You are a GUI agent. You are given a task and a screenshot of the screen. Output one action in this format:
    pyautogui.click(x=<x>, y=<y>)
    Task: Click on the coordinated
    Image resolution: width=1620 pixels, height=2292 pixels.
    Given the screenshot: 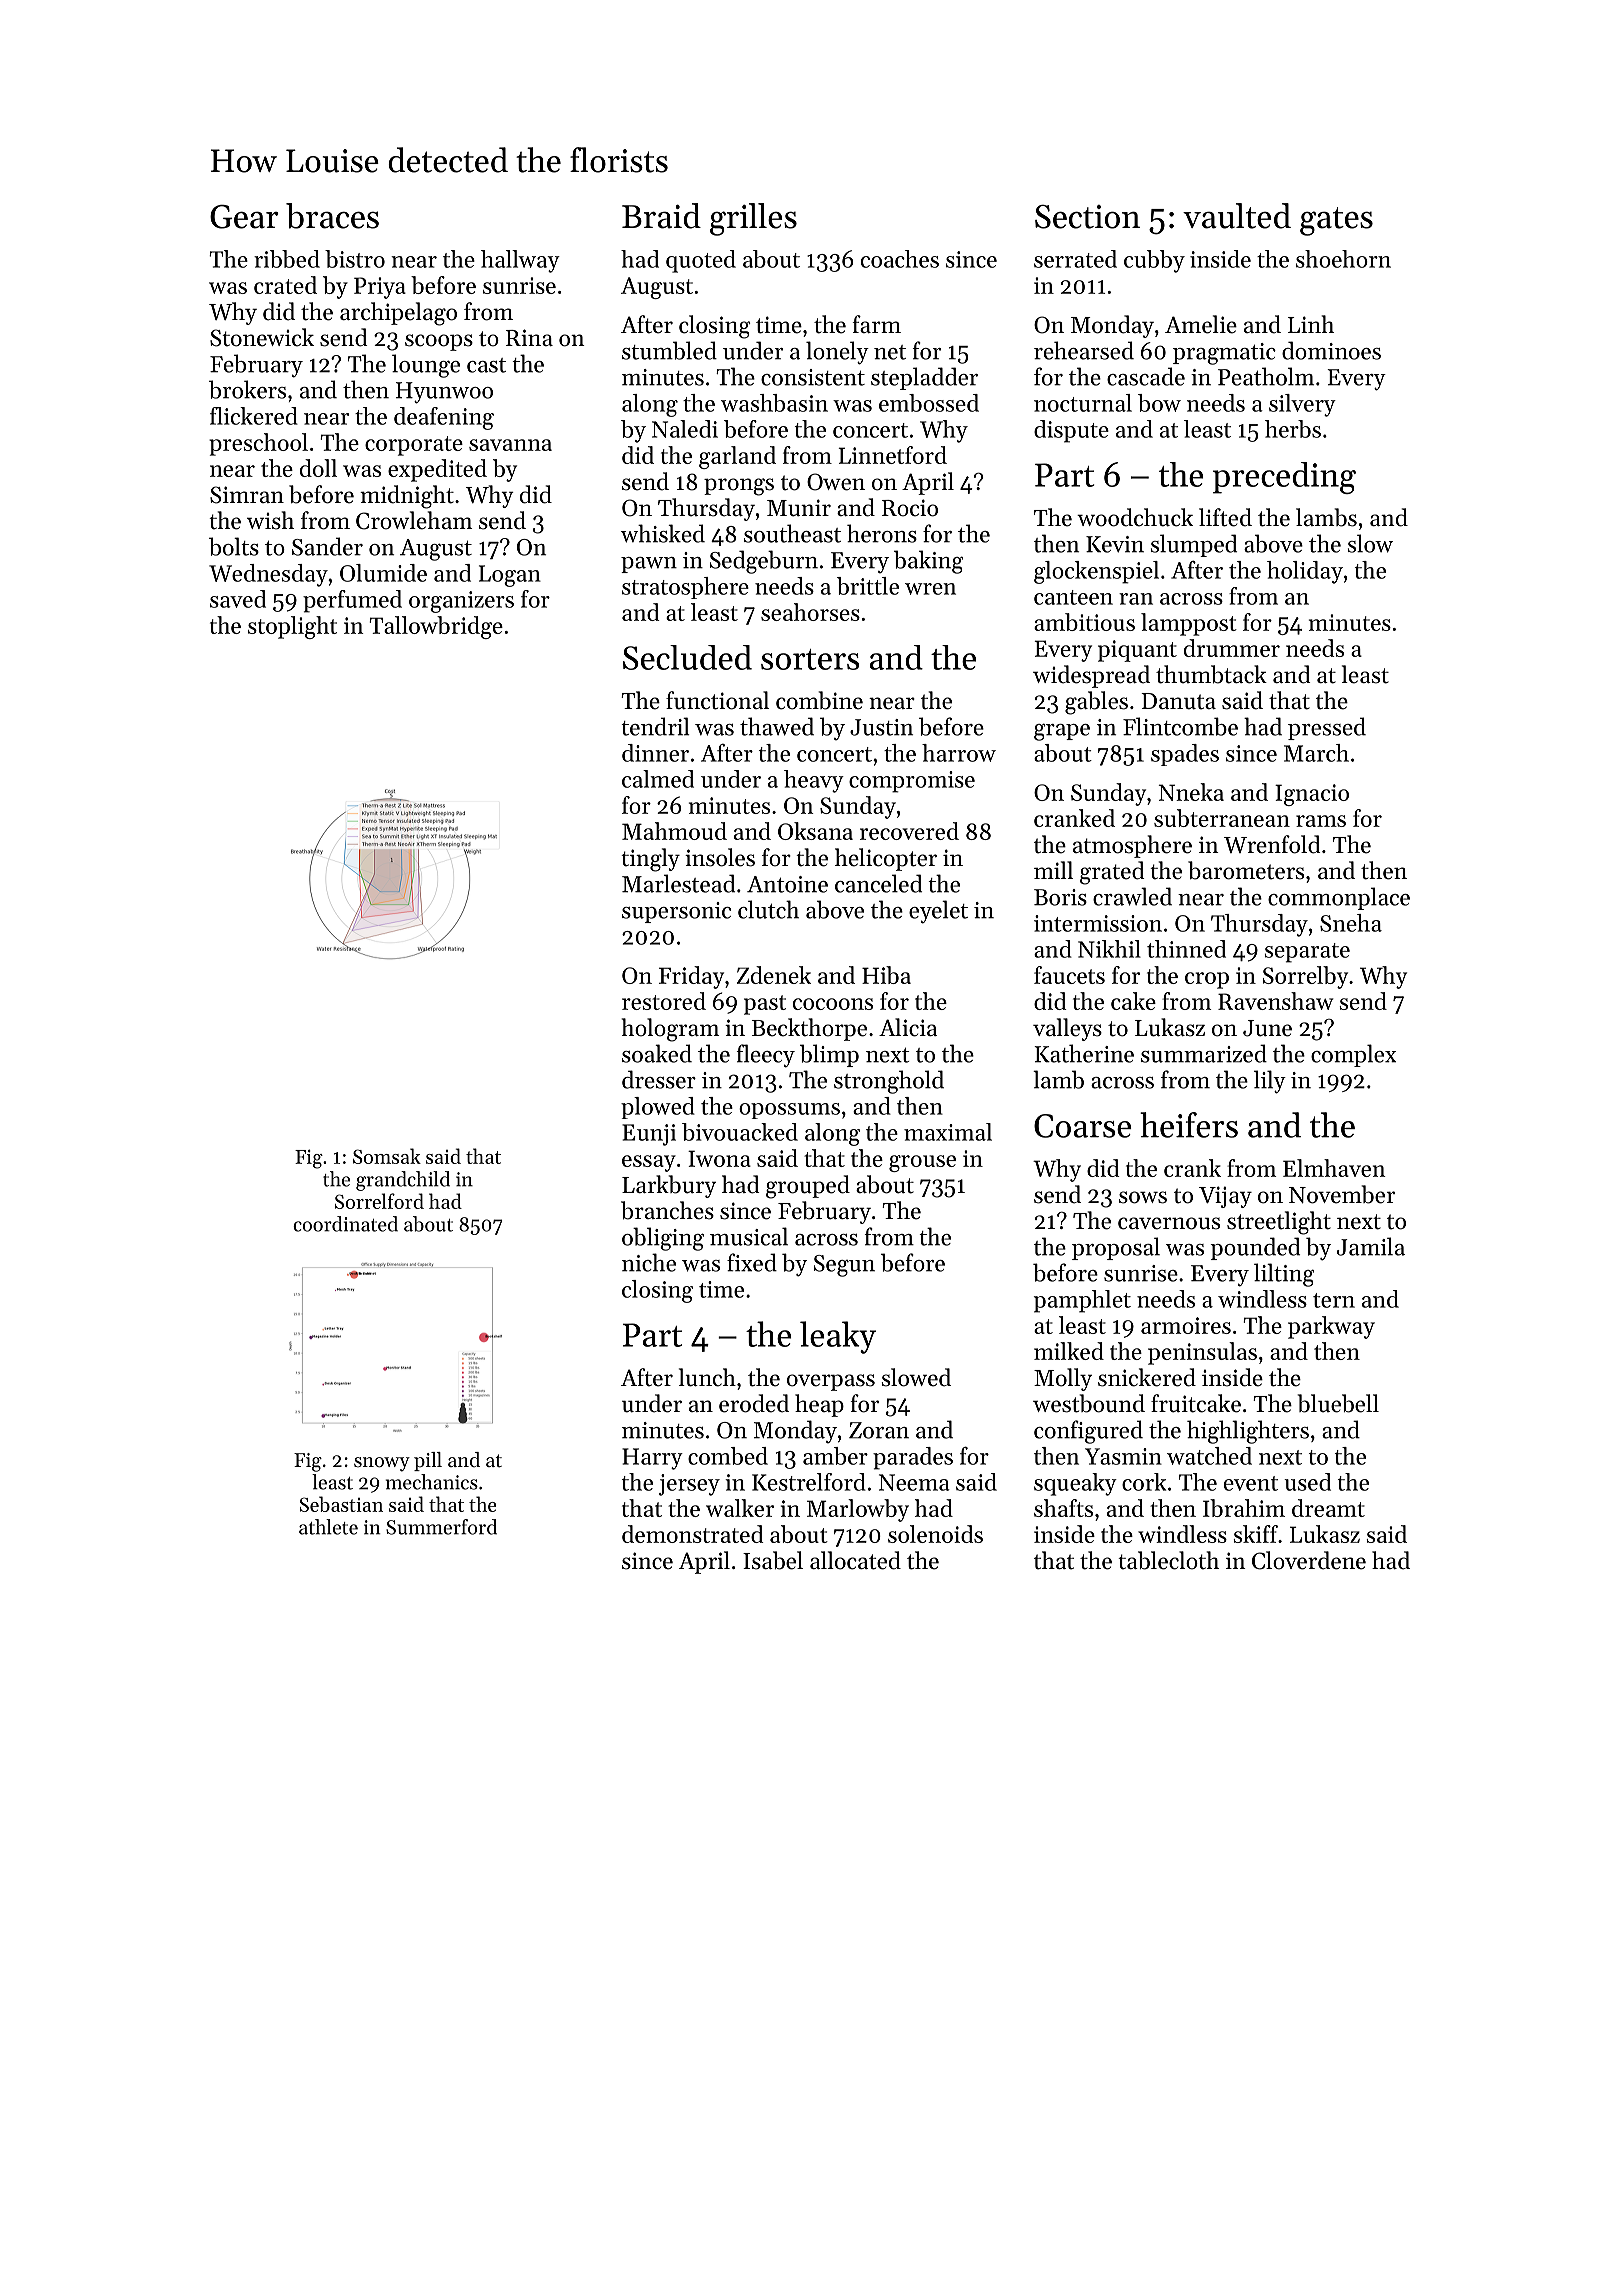 What is the action you would take?
    pyautogui.click(x=345, y=1224)
